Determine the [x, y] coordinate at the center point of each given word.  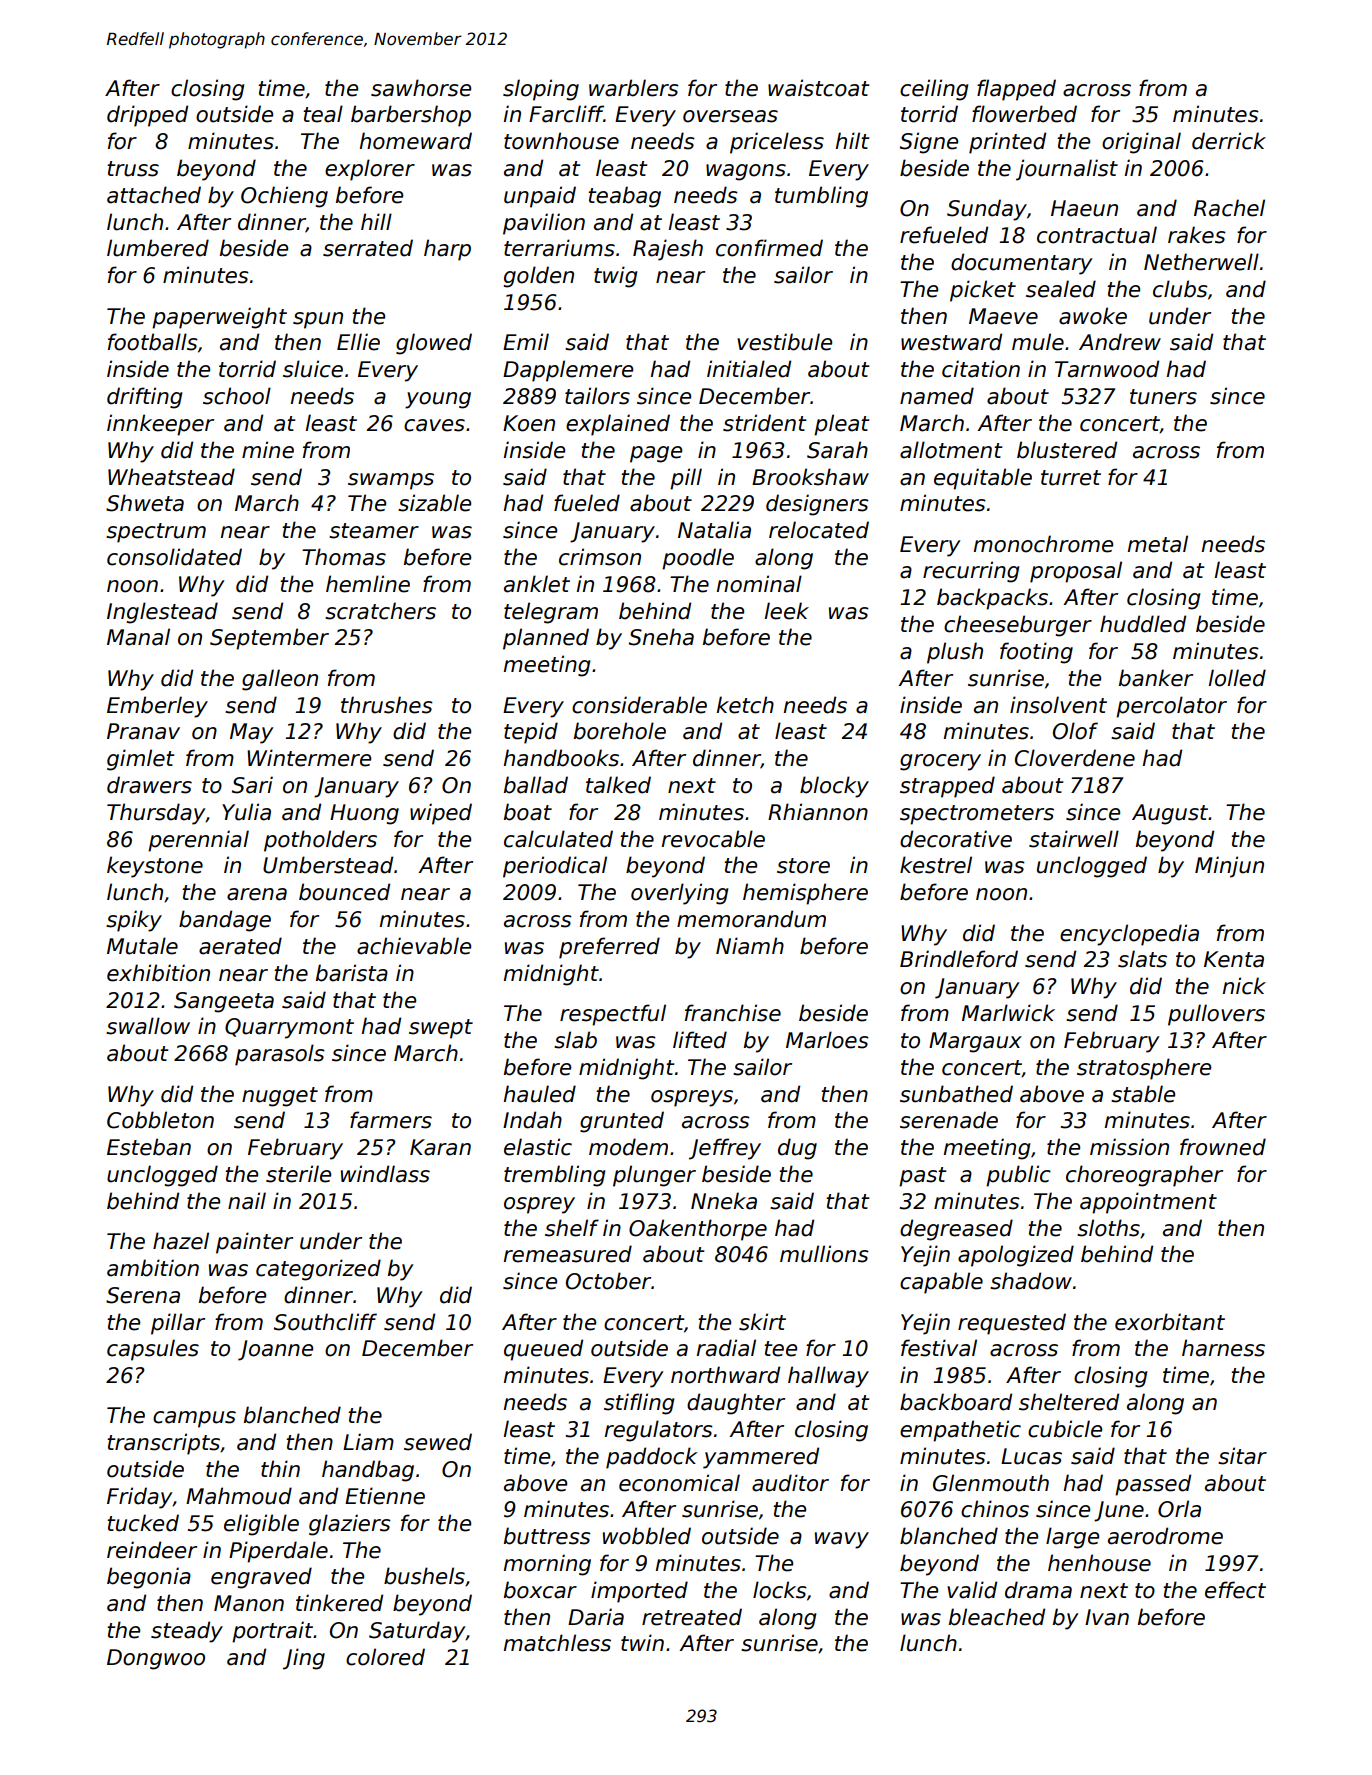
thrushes [387, 705]
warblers [634, 88]
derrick [1229, 141]
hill [376, 221]
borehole [620, 731]
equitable [983, 479]
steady [187, 1632]
